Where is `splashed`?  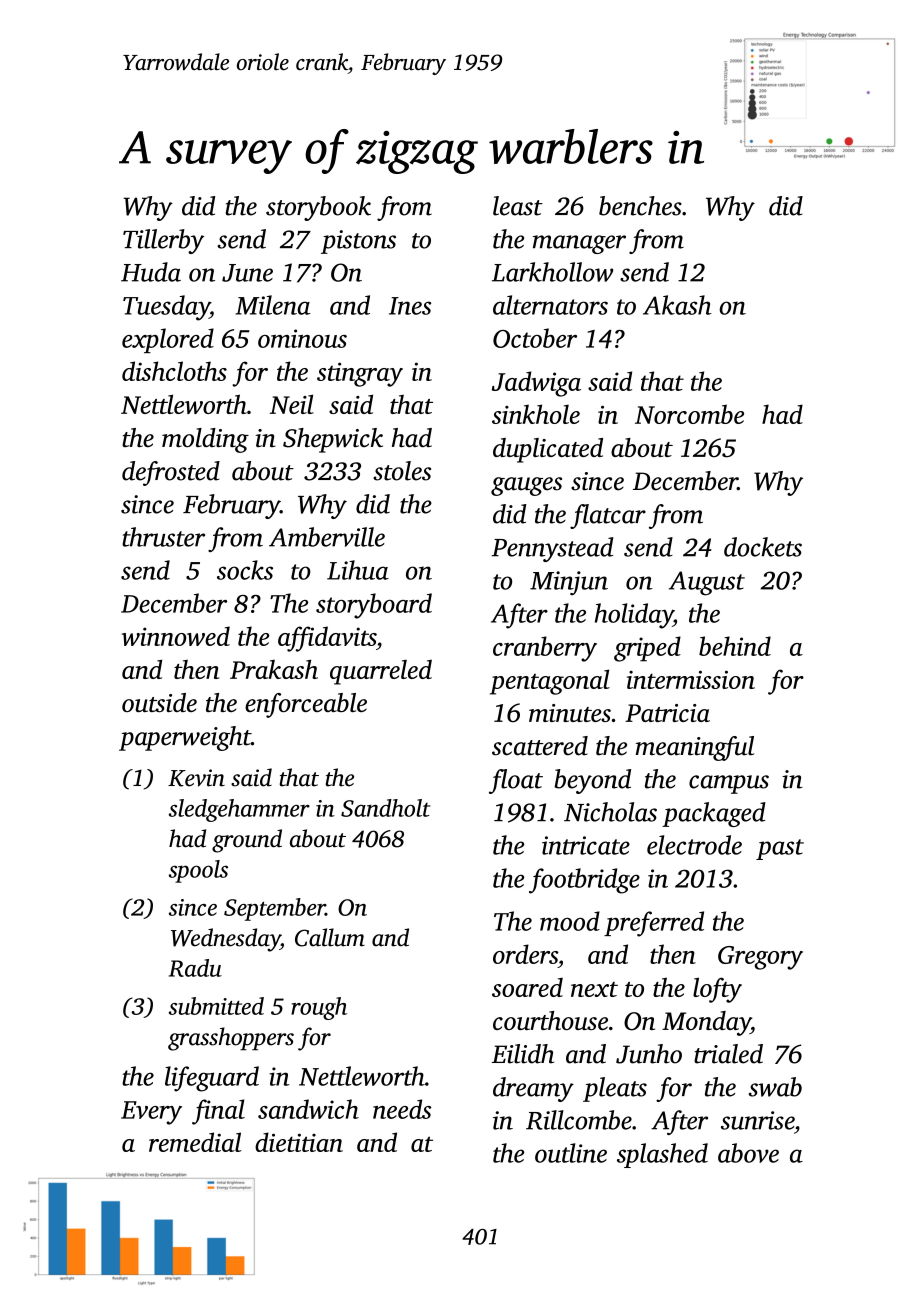
splashed is located at coordinates (662, 1155).
